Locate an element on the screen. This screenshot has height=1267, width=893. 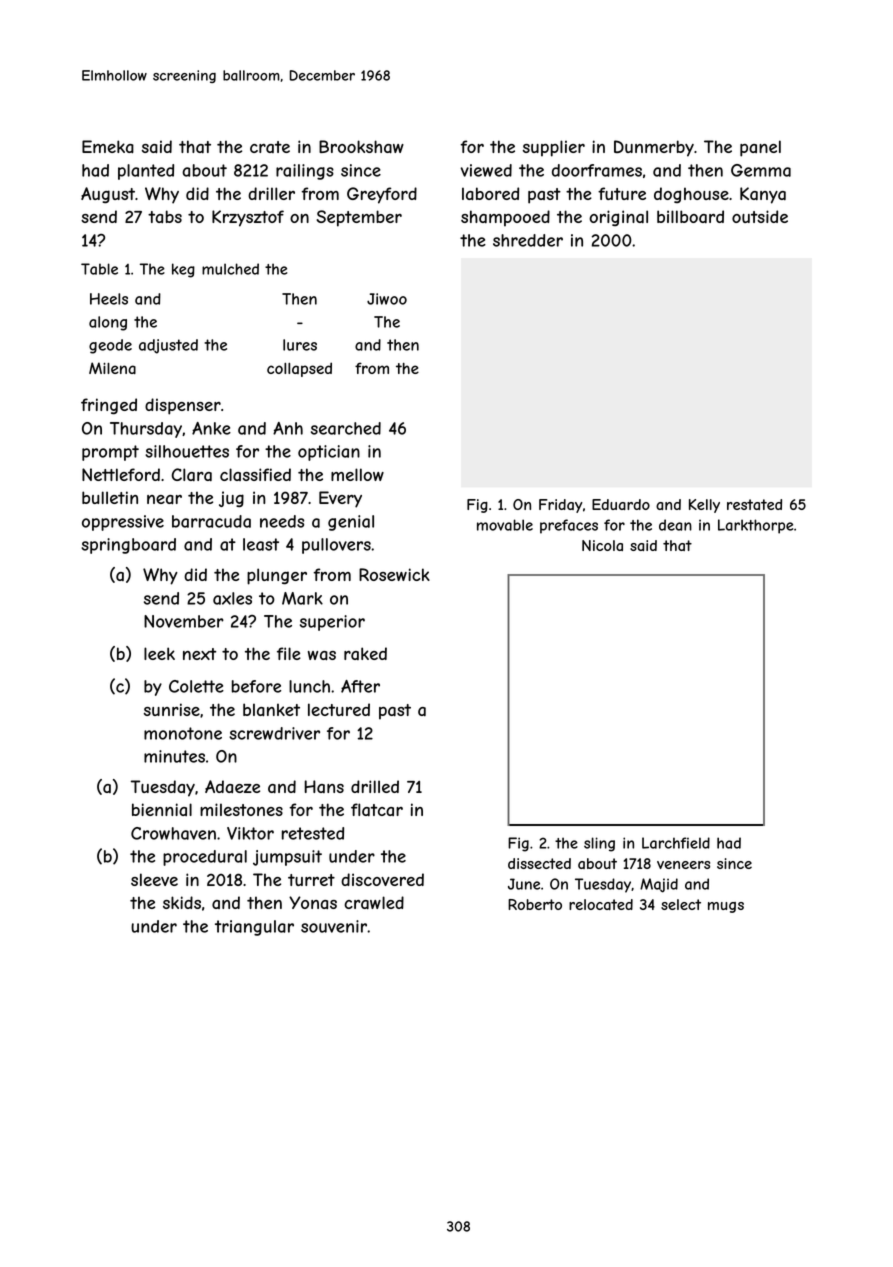
crate is located at coordinates (270, 147).
